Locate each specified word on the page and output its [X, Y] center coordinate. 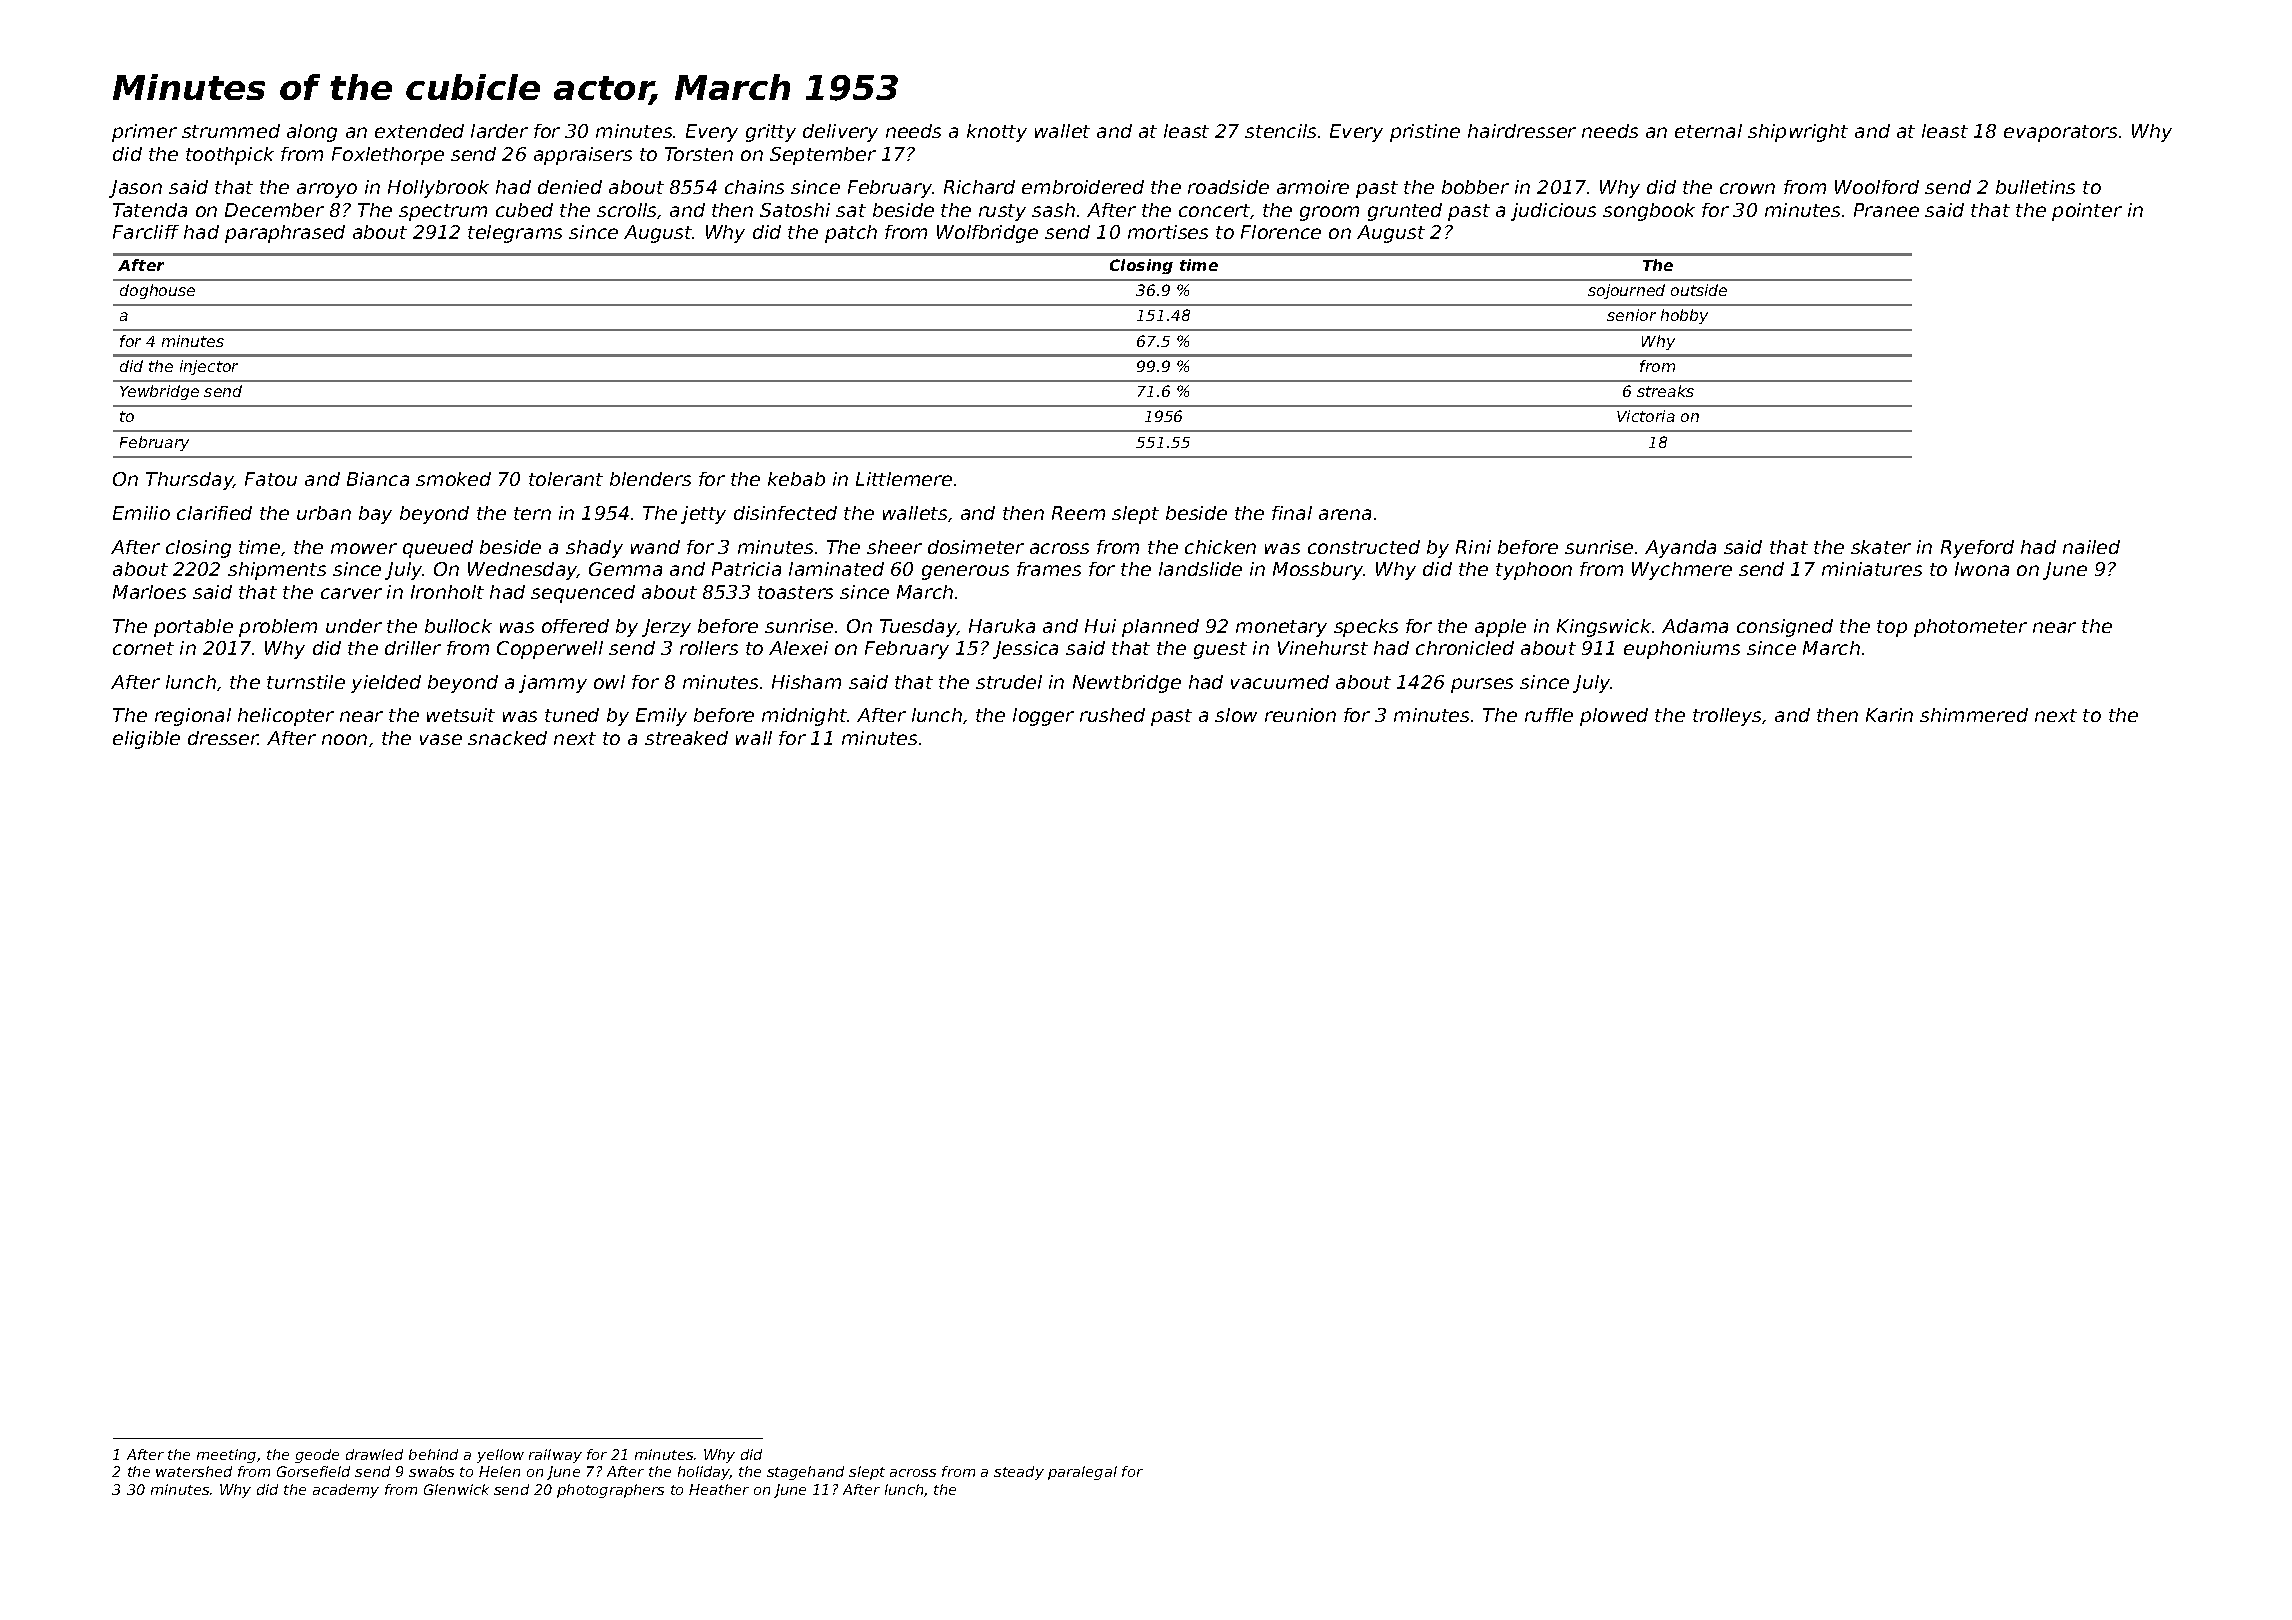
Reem [1078, 513]
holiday [704, 1473]
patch [851, 234]
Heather [719, 1489]
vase [441, 739]
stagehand [805, 1473]
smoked [453, 479]
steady [1019, 1473]
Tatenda [150, 210]
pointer [2087, 212]
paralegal [1082, 1473]
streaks [1665, 391]
